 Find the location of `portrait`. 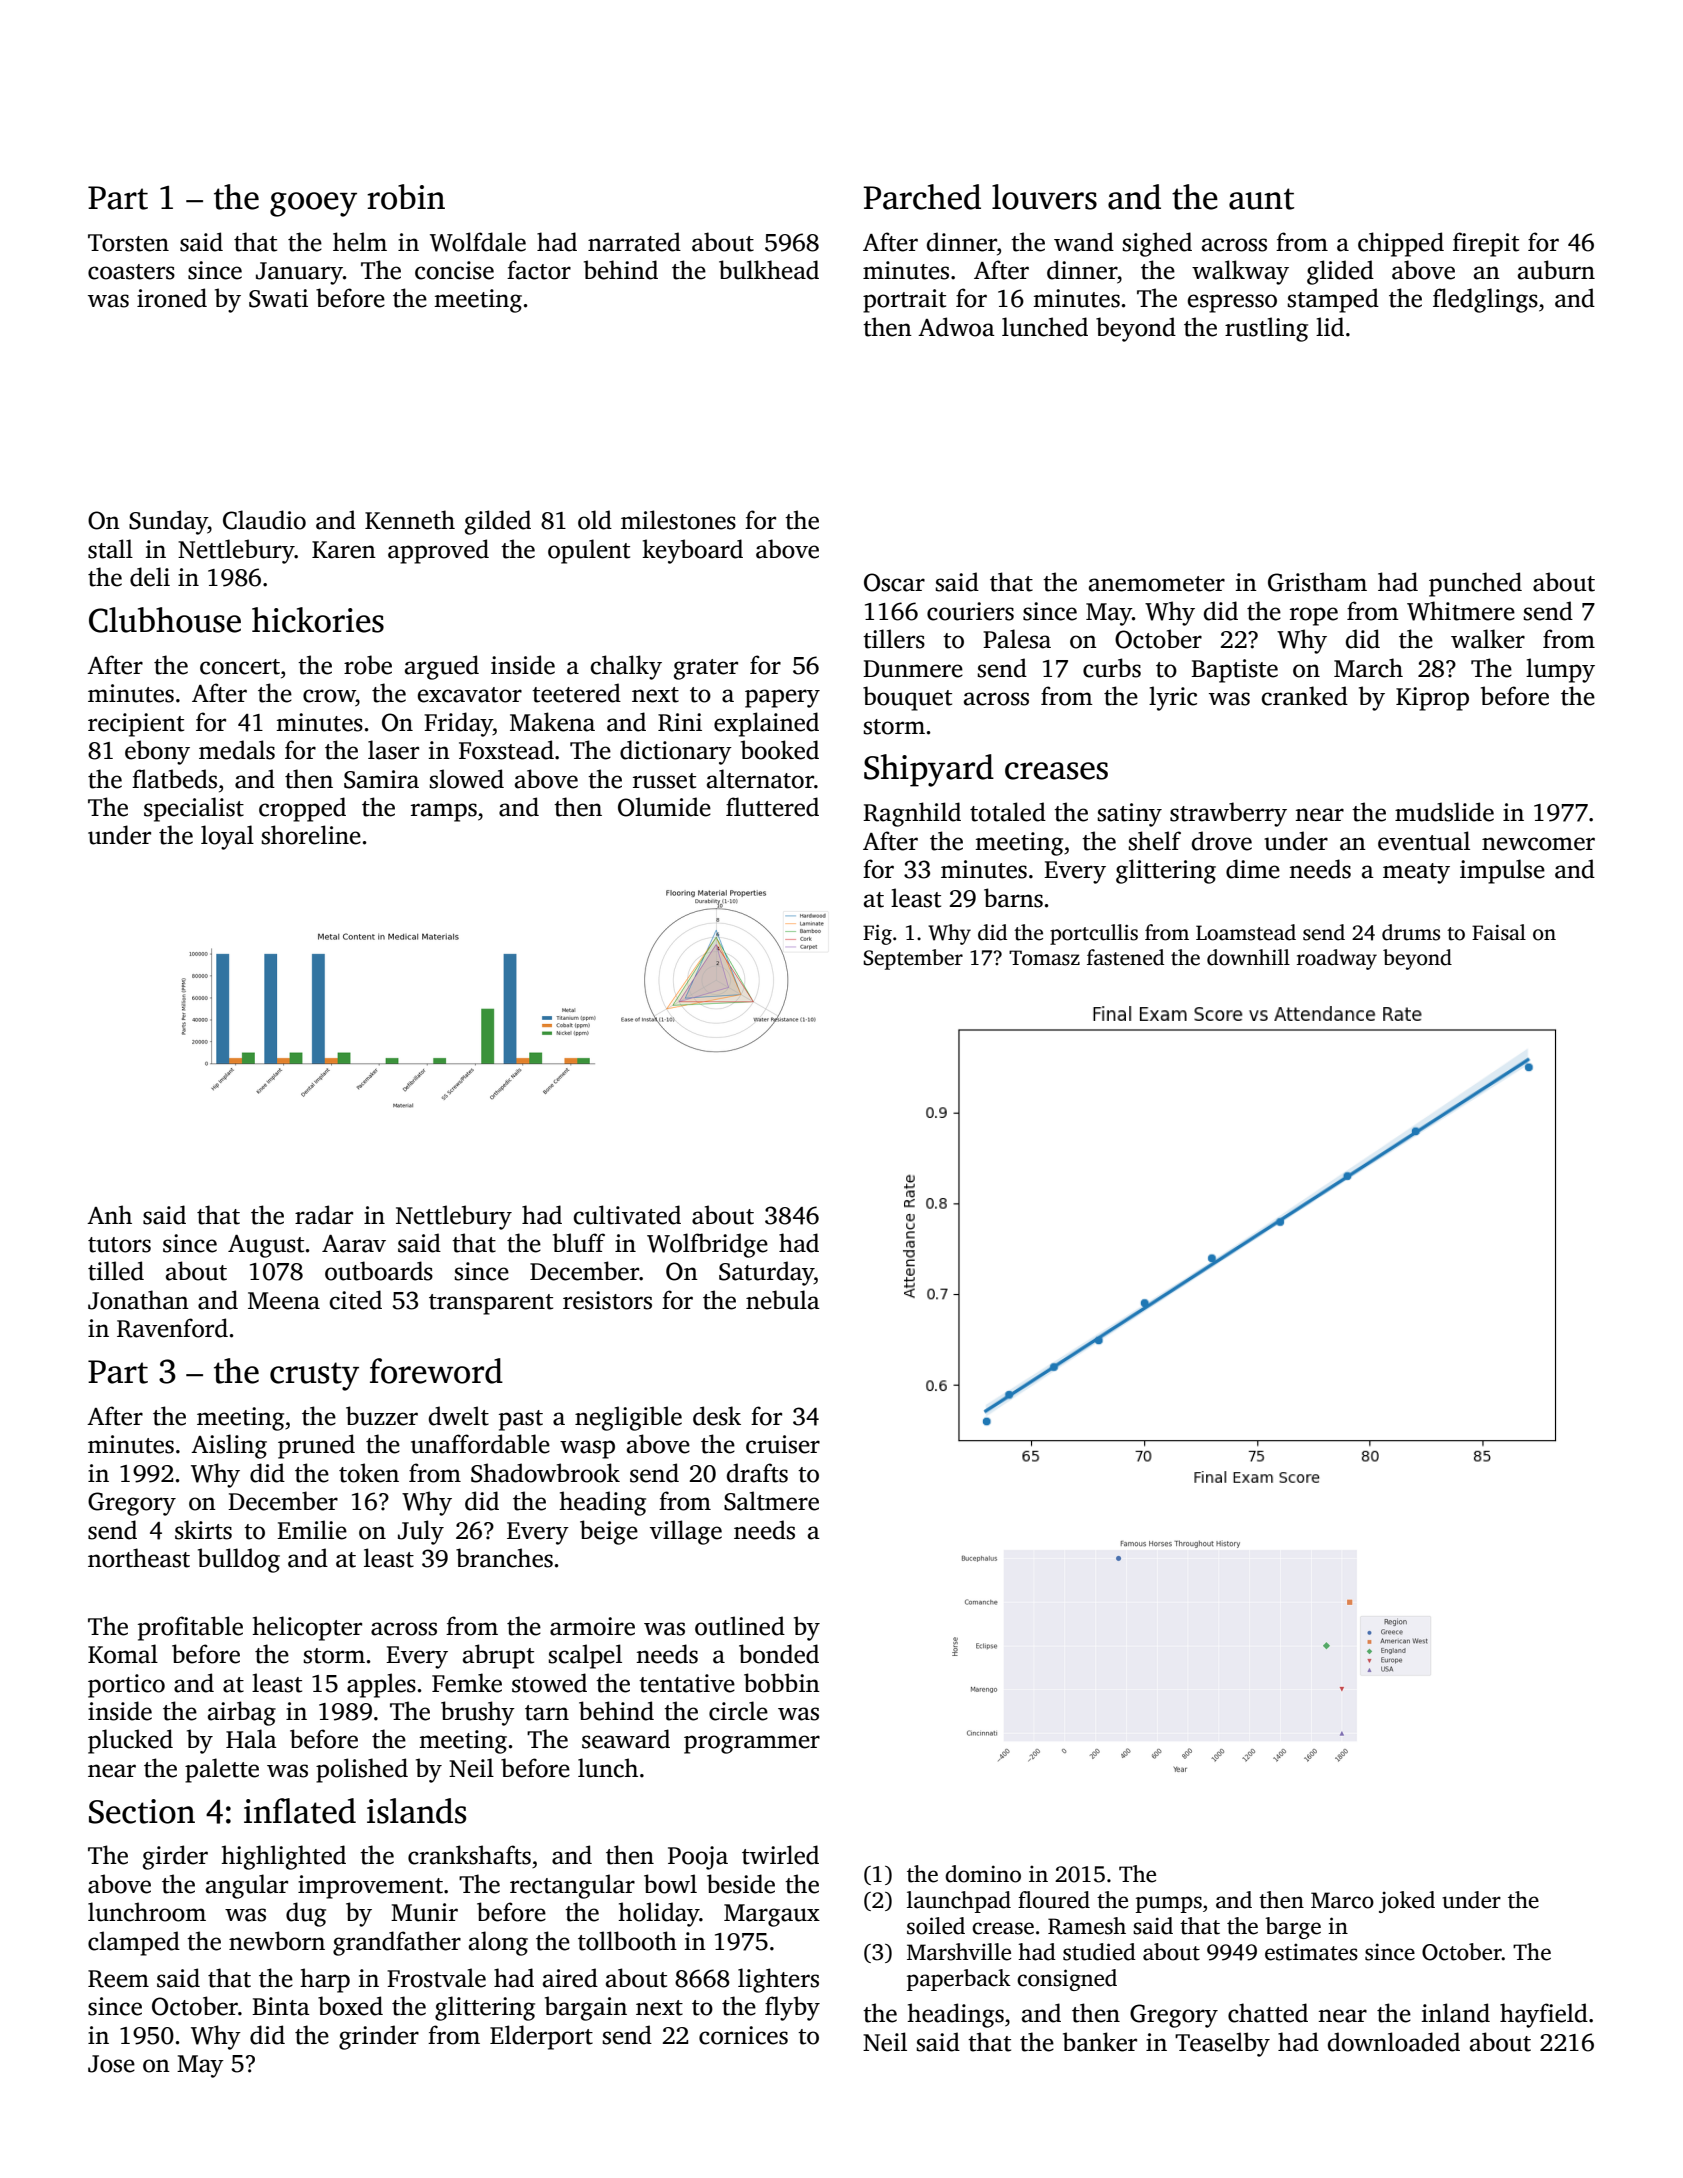

portrait is located at coordinates (904, 301).
